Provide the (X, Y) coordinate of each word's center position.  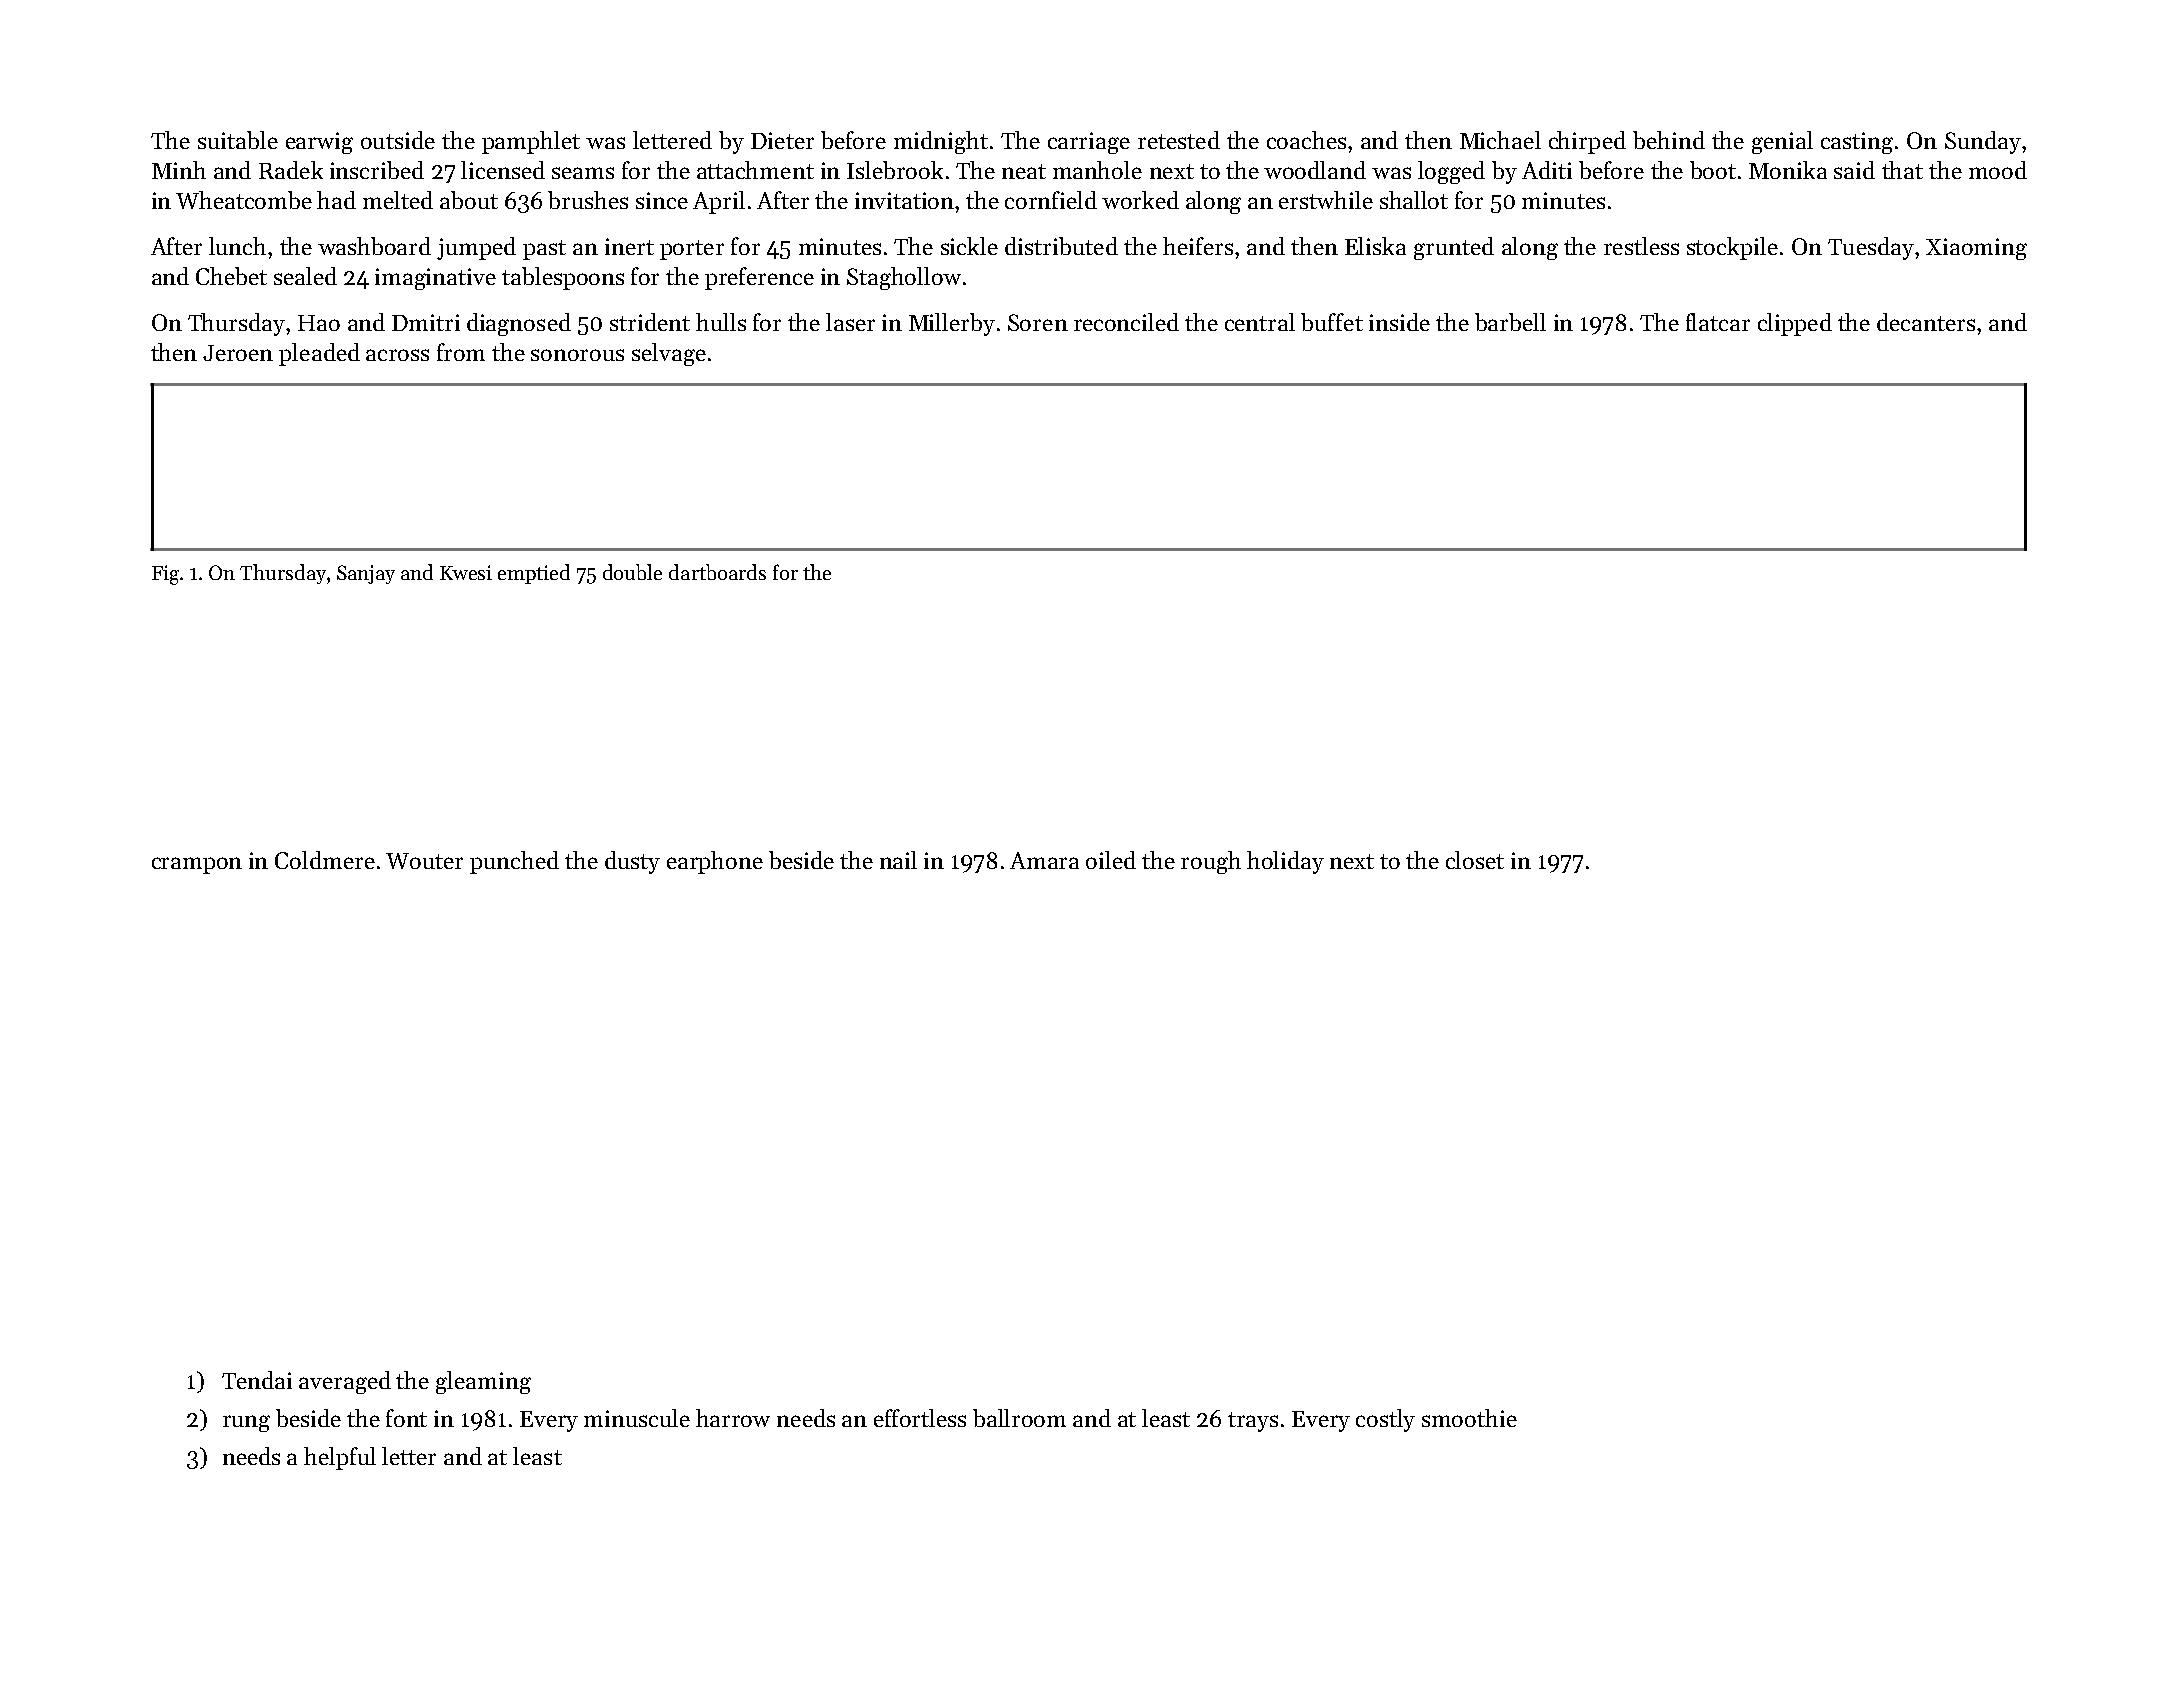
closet (1475, 860)
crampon (197, 865)
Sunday (1983, 142)
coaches (1306, 140)
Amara (1044, 860)
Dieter (782, 140)
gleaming (483, 1382)
